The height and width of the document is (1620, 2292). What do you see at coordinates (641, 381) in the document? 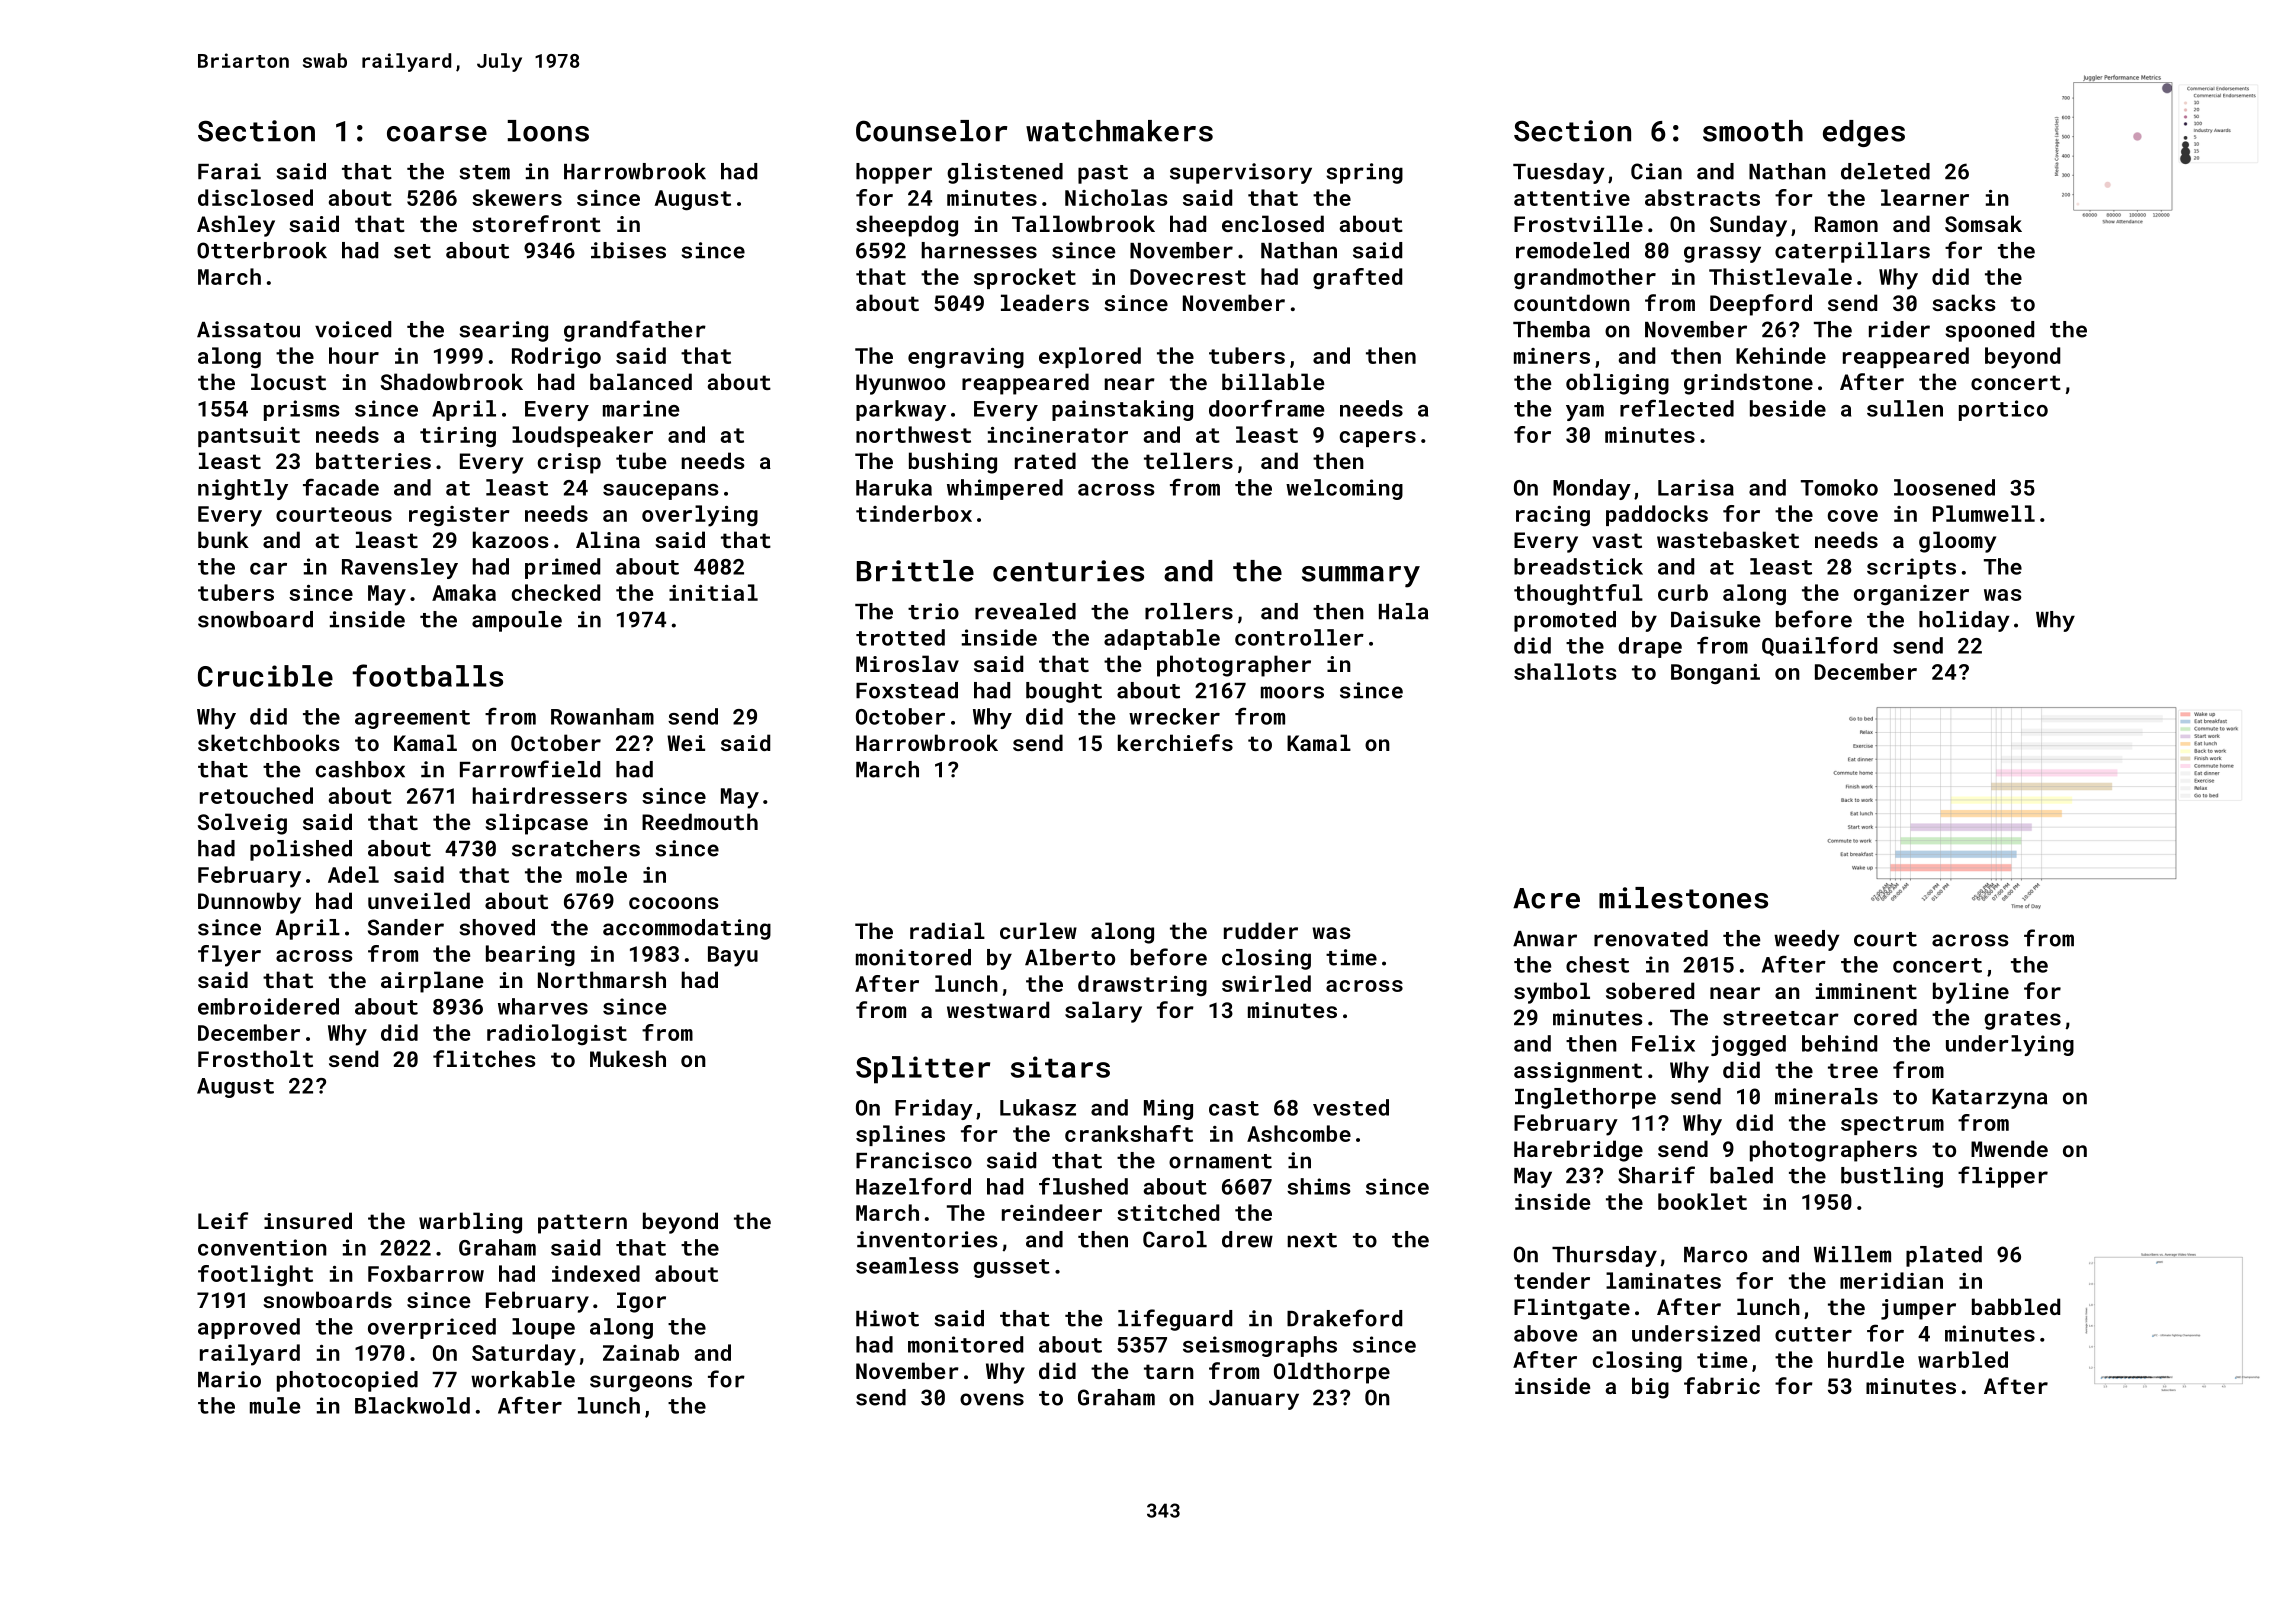
I see `balanced` at bounding box center [641, 381].
